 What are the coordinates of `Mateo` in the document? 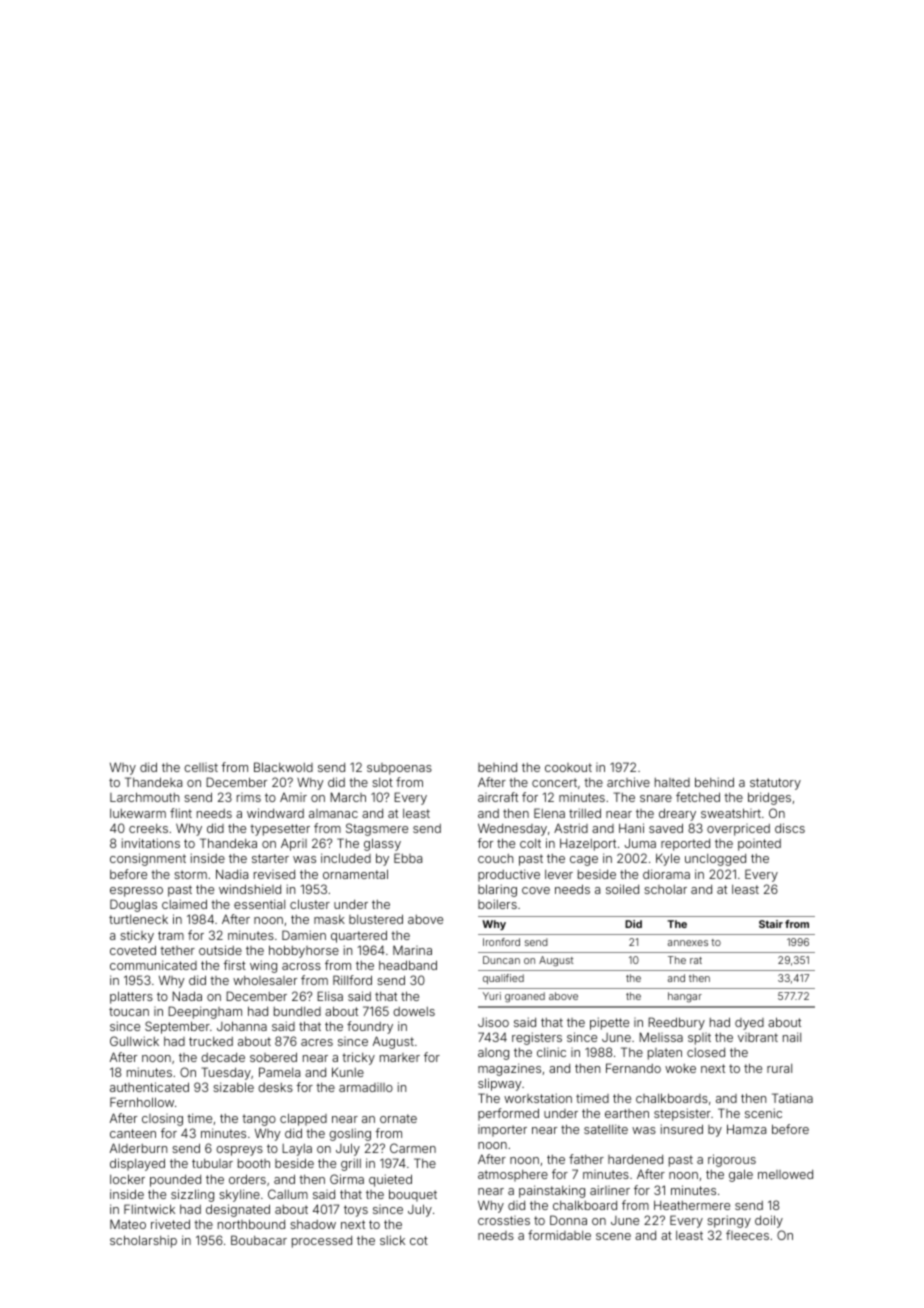 It's located at (128, 1224).
